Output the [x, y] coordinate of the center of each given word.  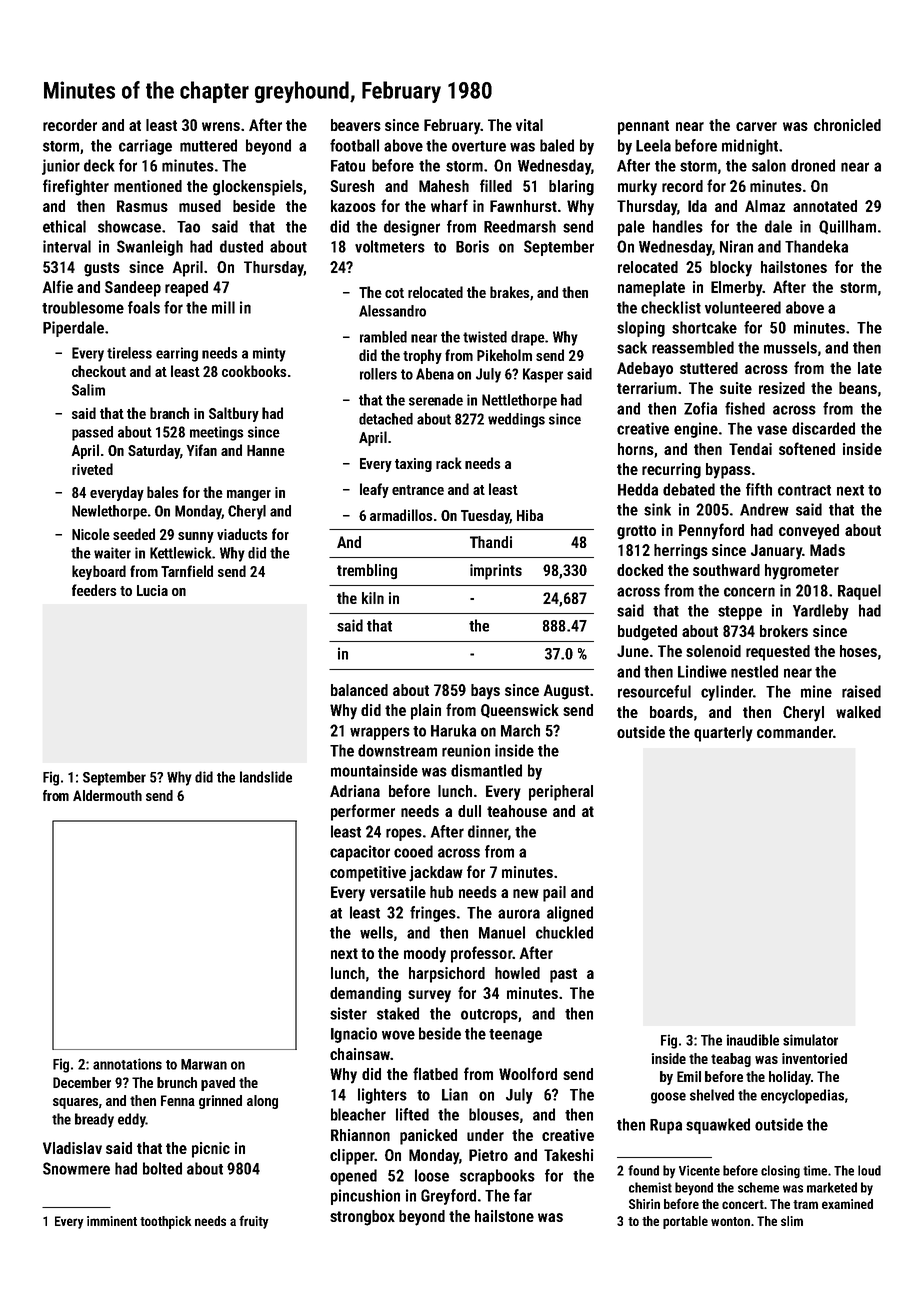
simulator [810, 1040]
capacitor [360, 853]
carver [756, 126]
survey [429, 996]
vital [529, 125]
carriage [145, 147]
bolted [162, 1168]
